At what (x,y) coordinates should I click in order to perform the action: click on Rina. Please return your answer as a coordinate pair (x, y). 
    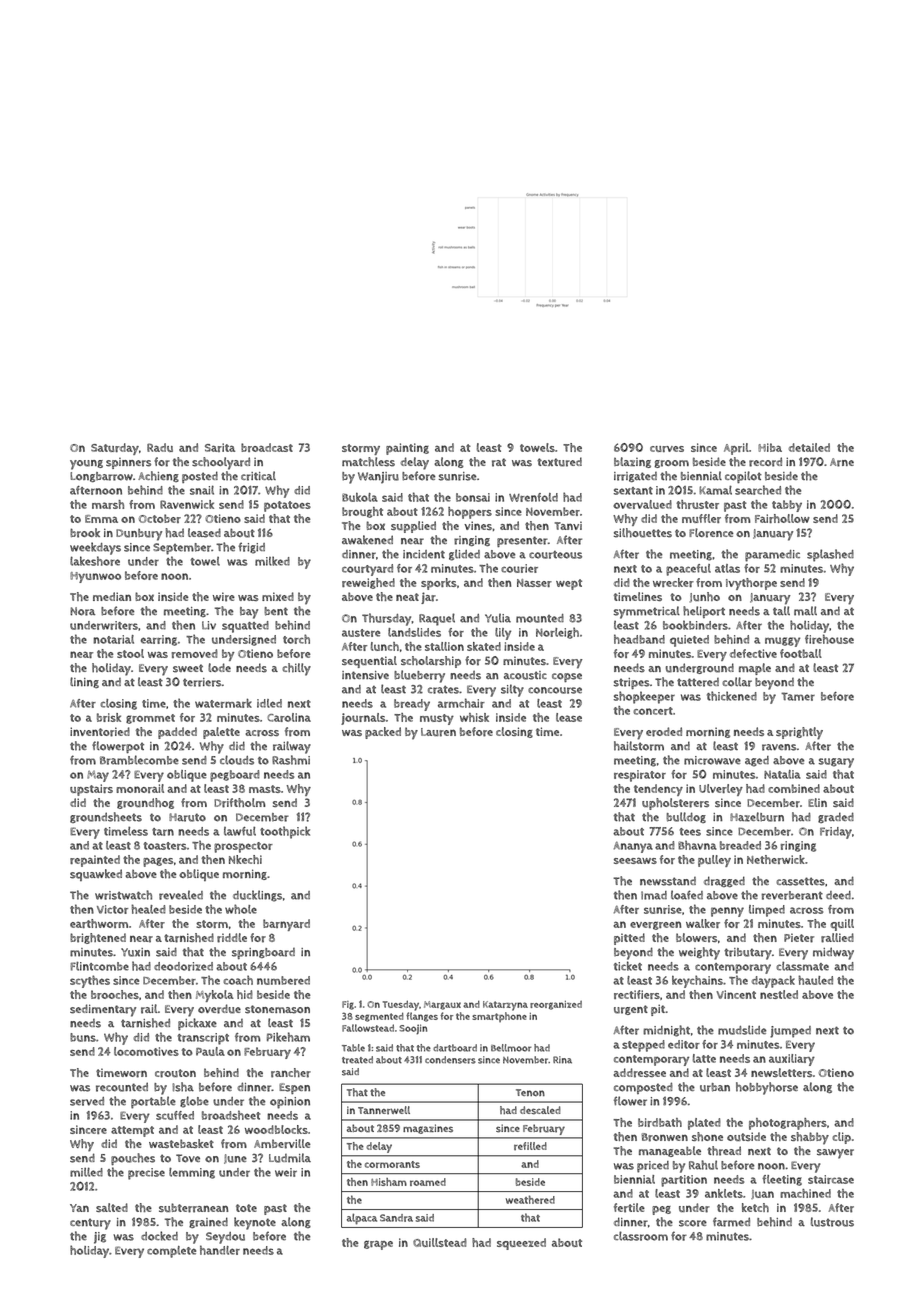
    Looking at the image, I should click on (562, 1060).
